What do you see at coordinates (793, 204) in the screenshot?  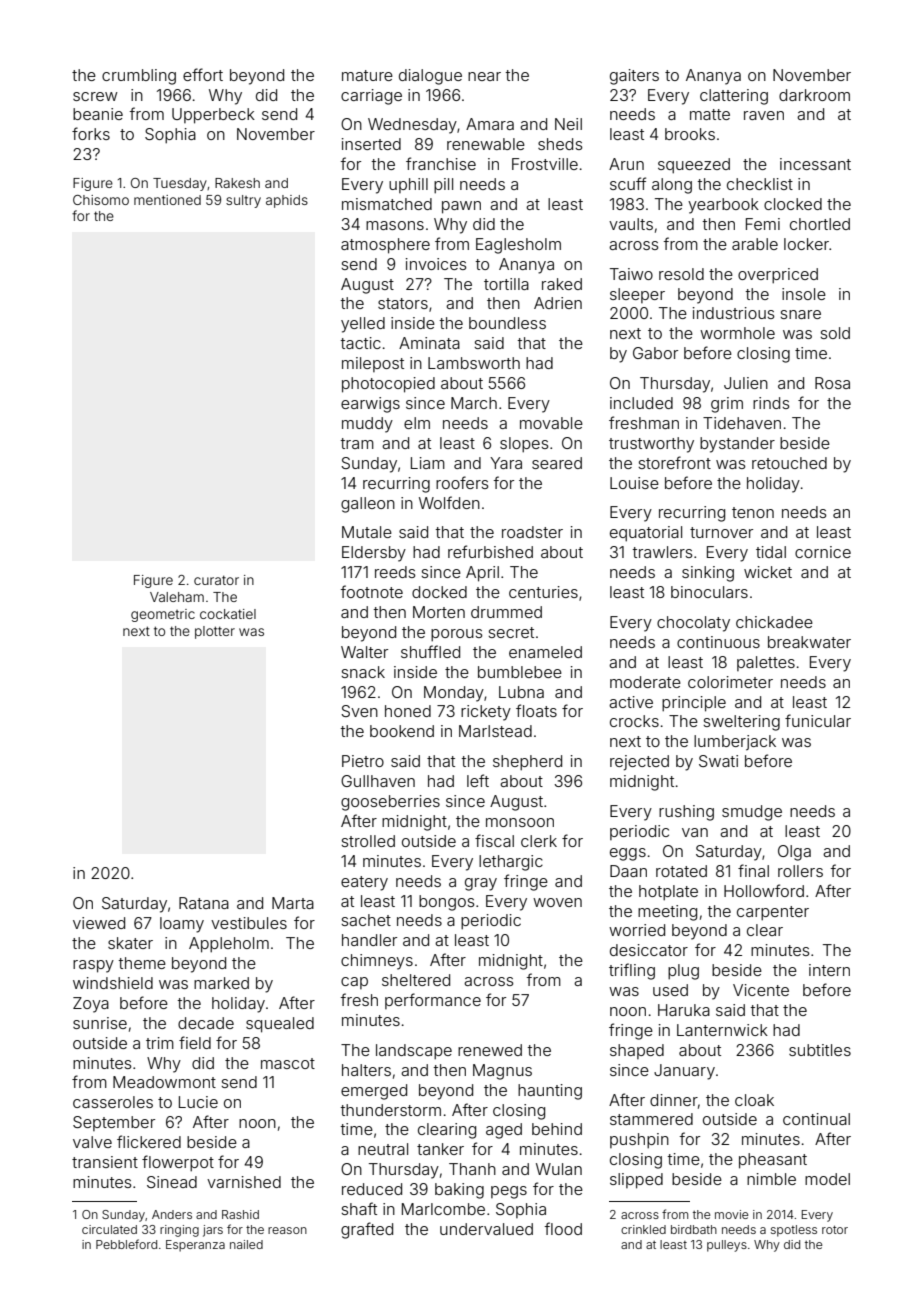 I see `clocked` at bounding box center [793, 204].
